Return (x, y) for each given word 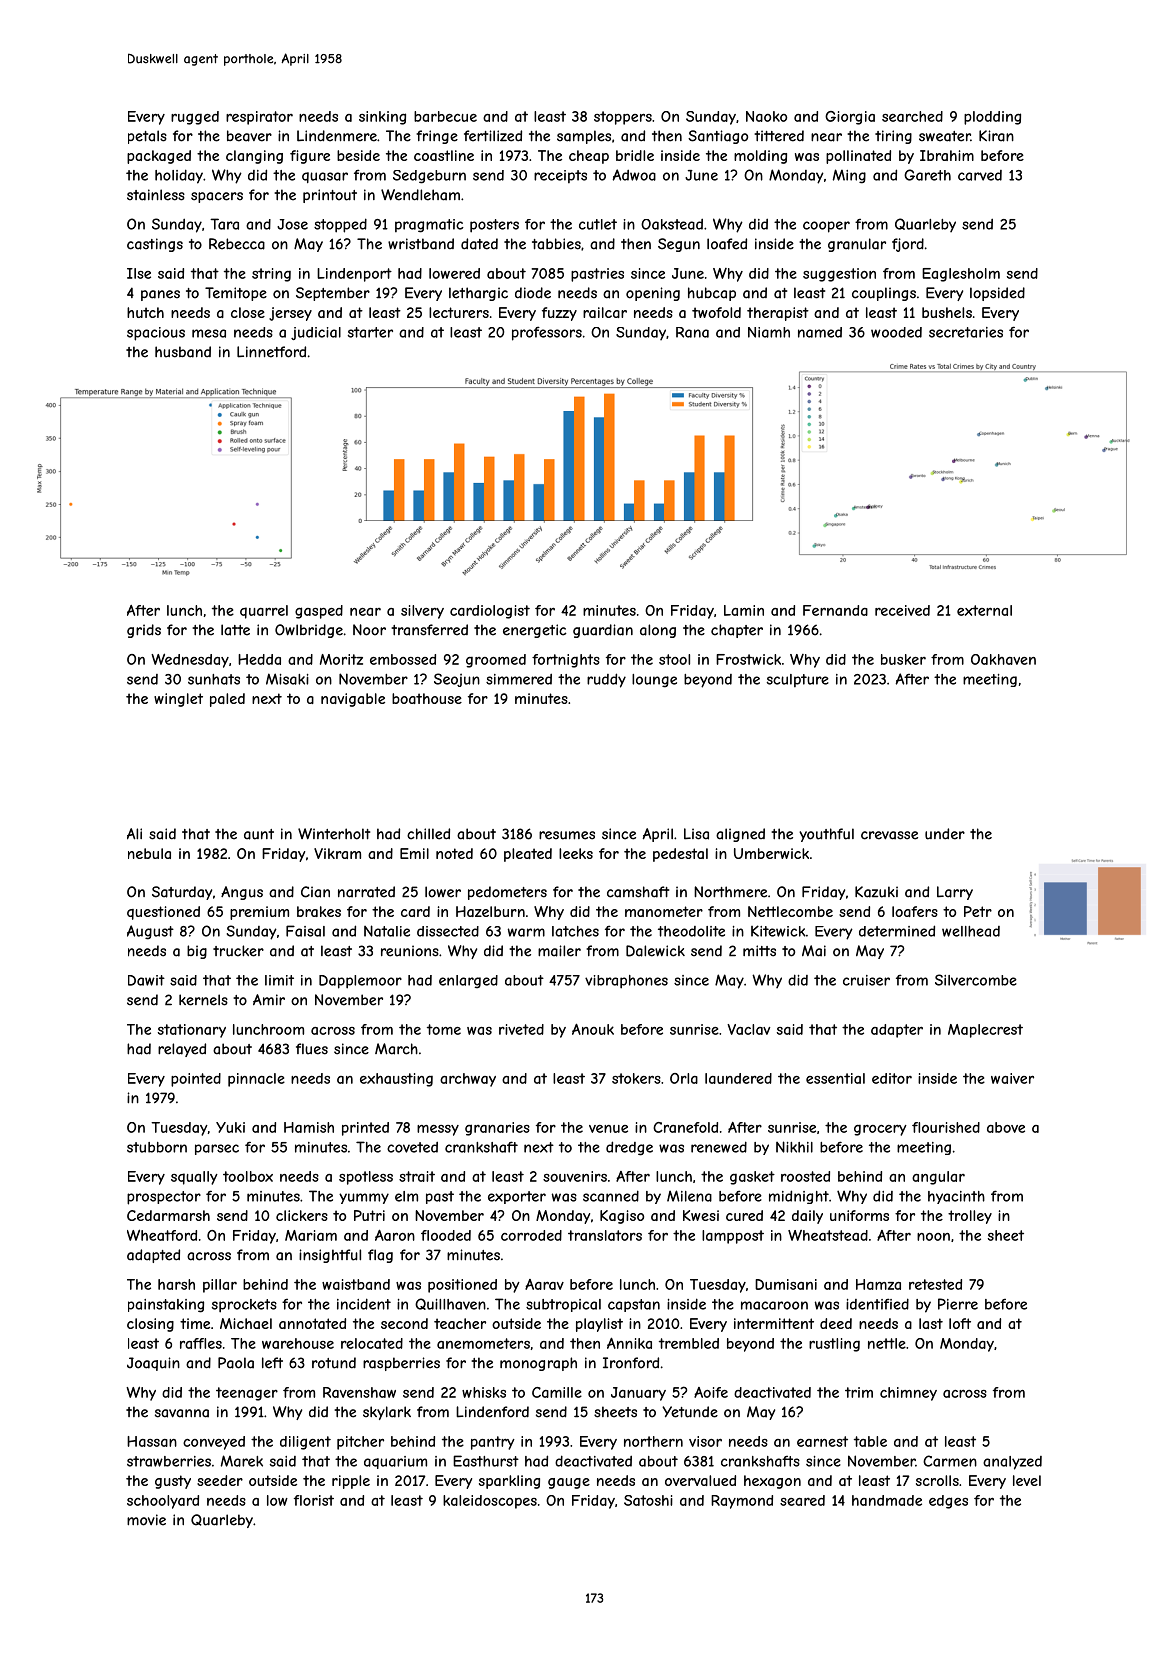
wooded (896, 332)
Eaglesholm (961, 275)
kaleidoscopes (490, 1502)
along (658, 631)
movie (146, 1520)
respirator (259, 118)
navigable (353, 700)
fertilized (493, 136)
